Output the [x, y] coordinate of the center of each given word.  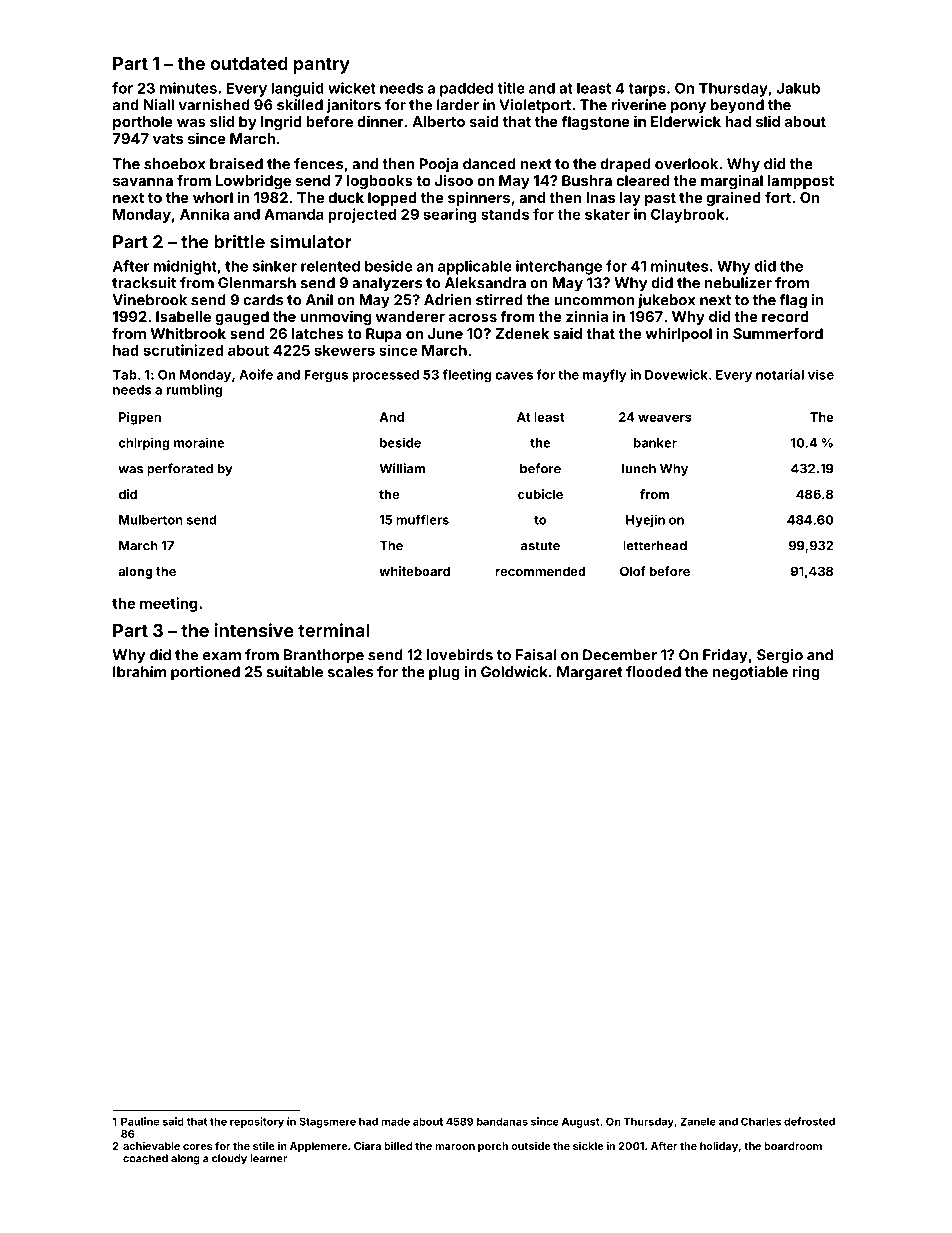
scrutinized [184, 350]
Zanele [698, 1121]
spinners [479, 198]
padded [466, 89]
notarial [780, 374]
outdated [249, 63]
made [395, 1121]
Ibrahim [139, 672]
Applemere [318, 1147]
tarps [647, 90]
